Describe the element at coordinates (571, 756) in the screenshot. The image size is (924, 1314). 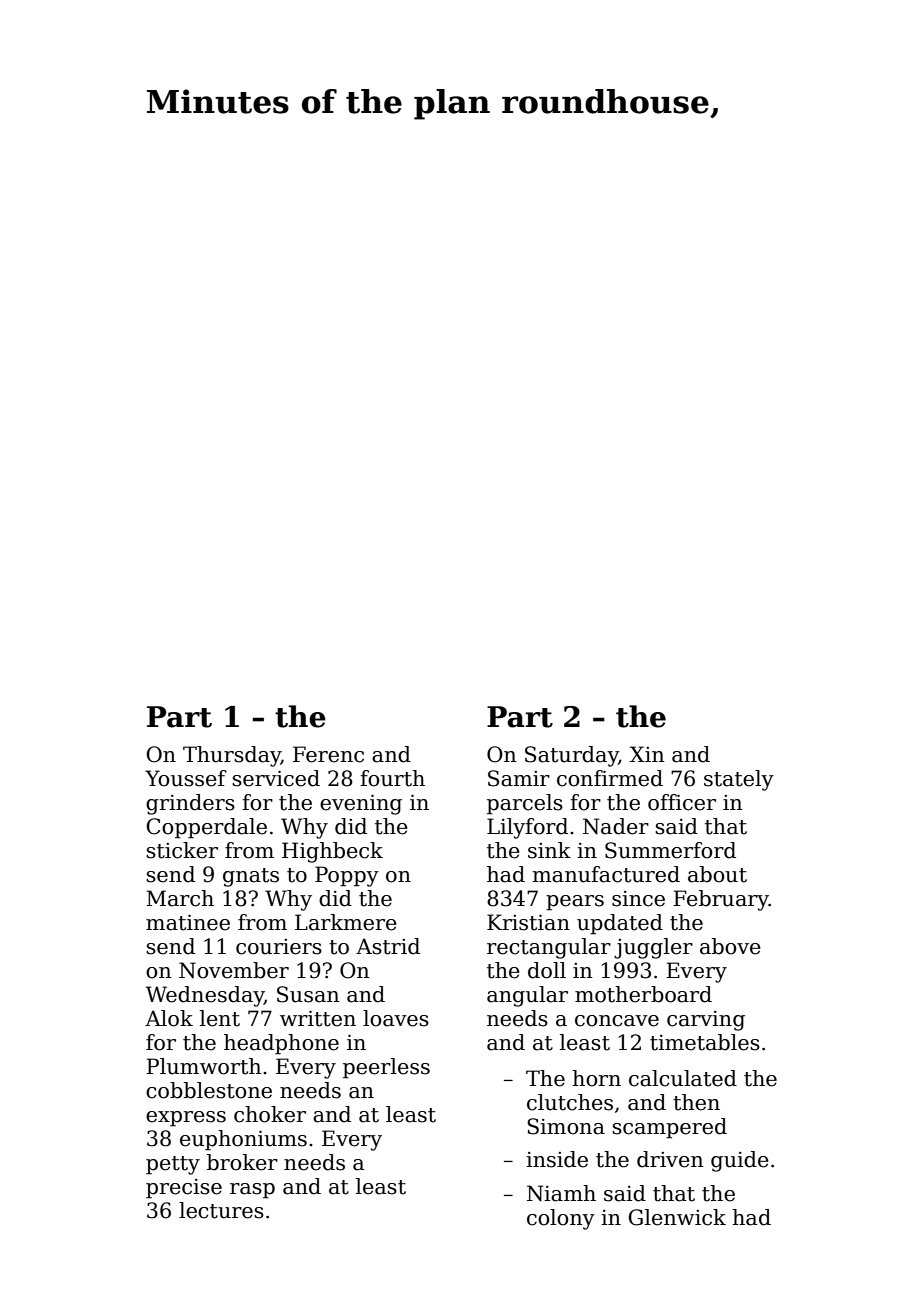
I see `Saturday` at that location.
